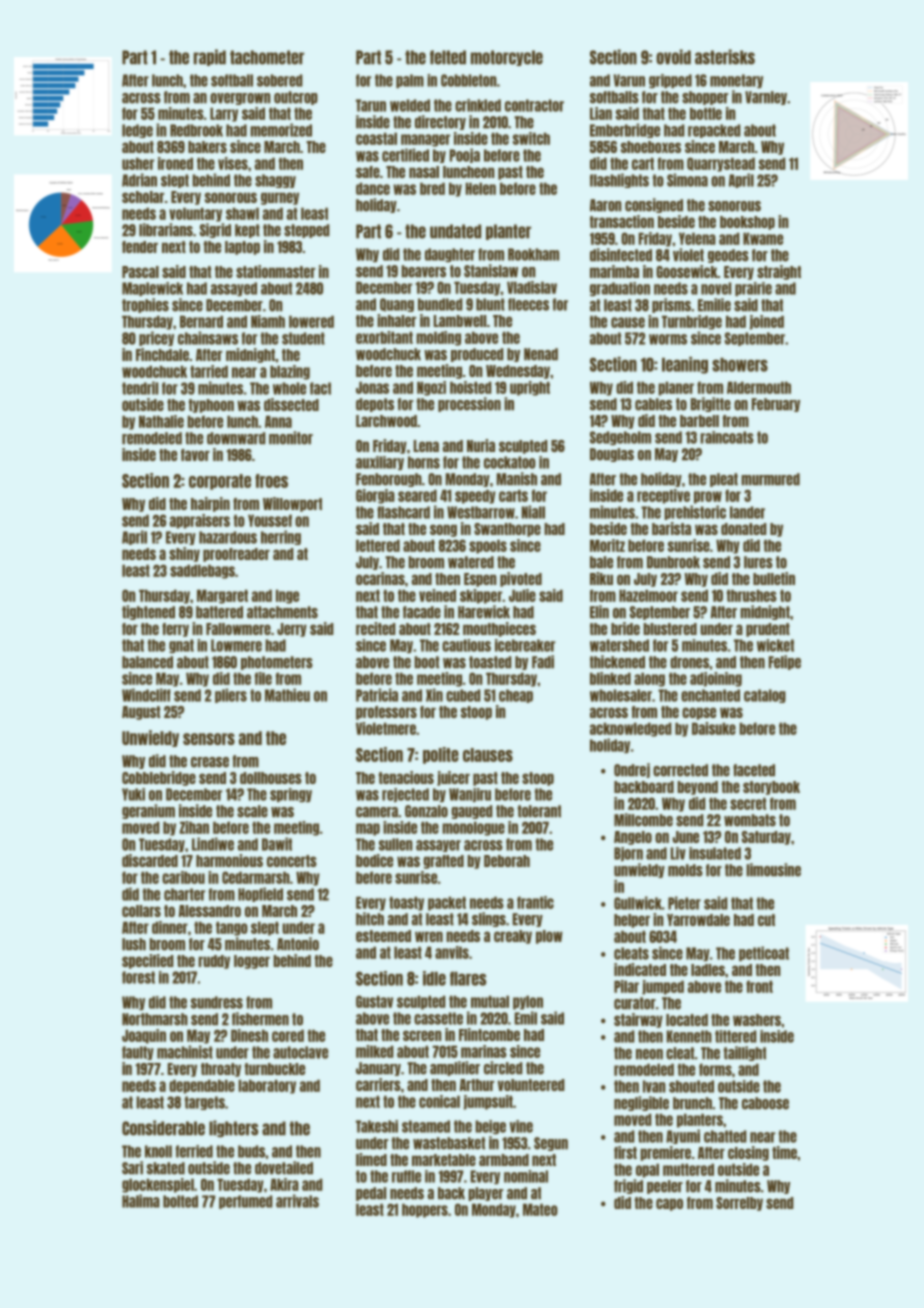 The image size is (924, 1308). I want to click on bolted, so click(180, 1201).
